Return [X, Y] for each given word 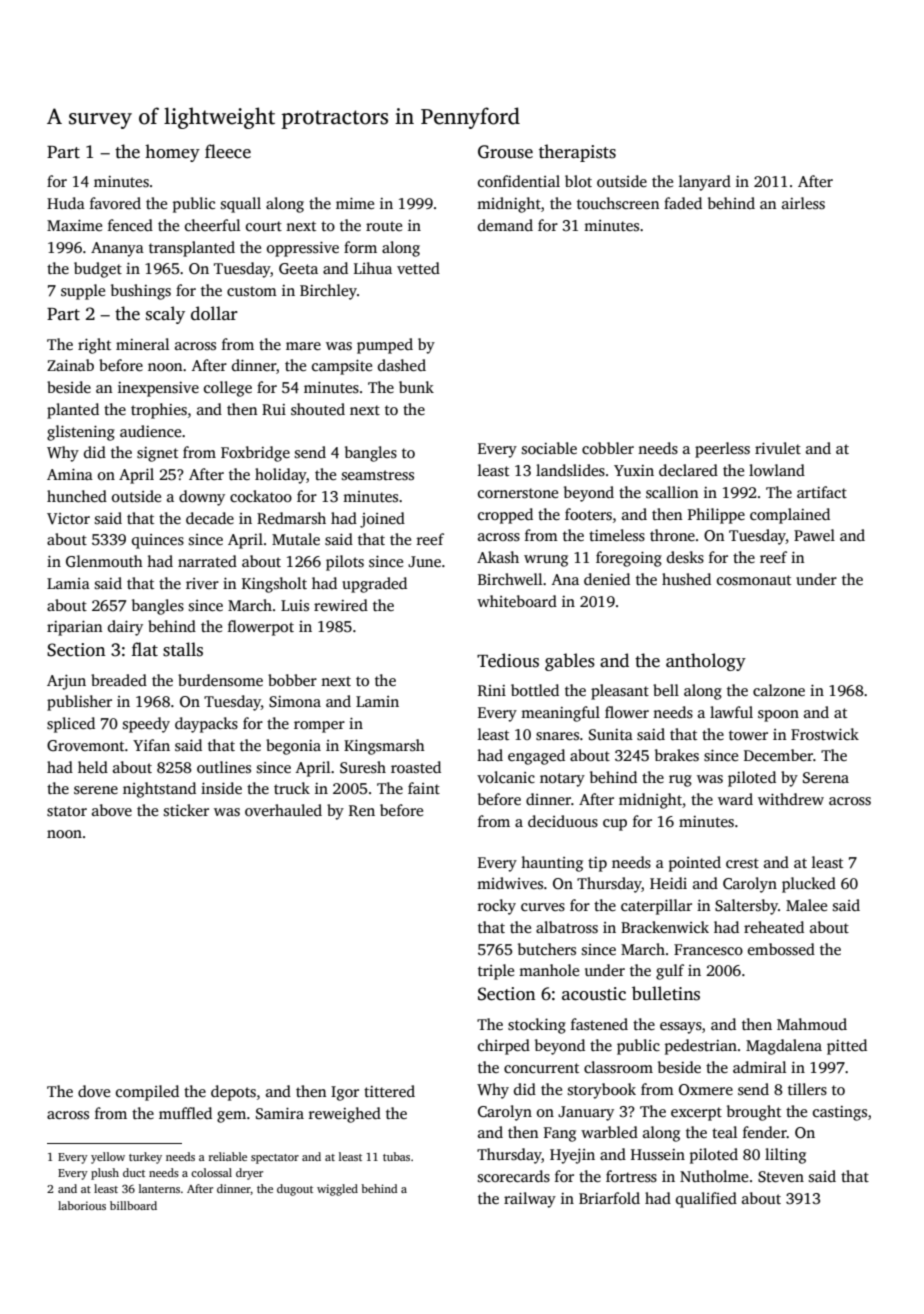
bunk [416, 387]
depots [233, 1093]
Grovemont [85, 746]
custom [252, 291]
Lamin [377, 701]
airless [803, 203]
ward [735, 799]
